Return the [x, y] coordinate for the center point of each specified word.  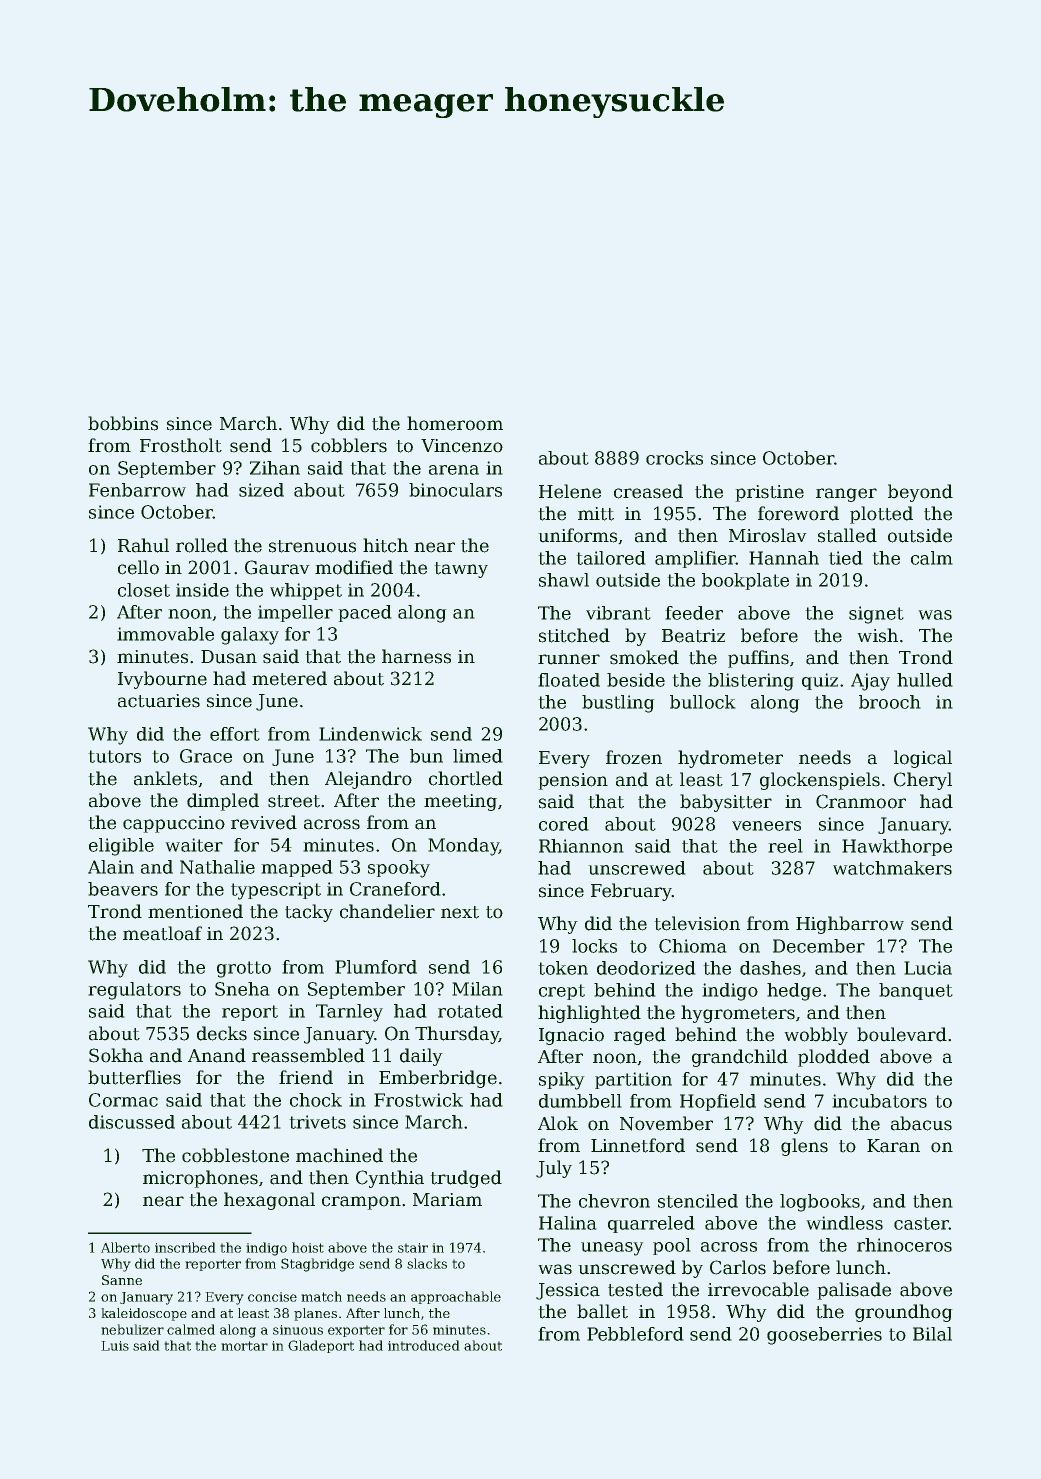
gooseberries [824, 1336]
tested [635, 1289]
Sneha [242, 989]
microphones [200, 1179]
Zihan [275, 468]
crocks [674, 458]
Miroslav [768, 535]
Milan [477, 989]
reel [785, 846]
